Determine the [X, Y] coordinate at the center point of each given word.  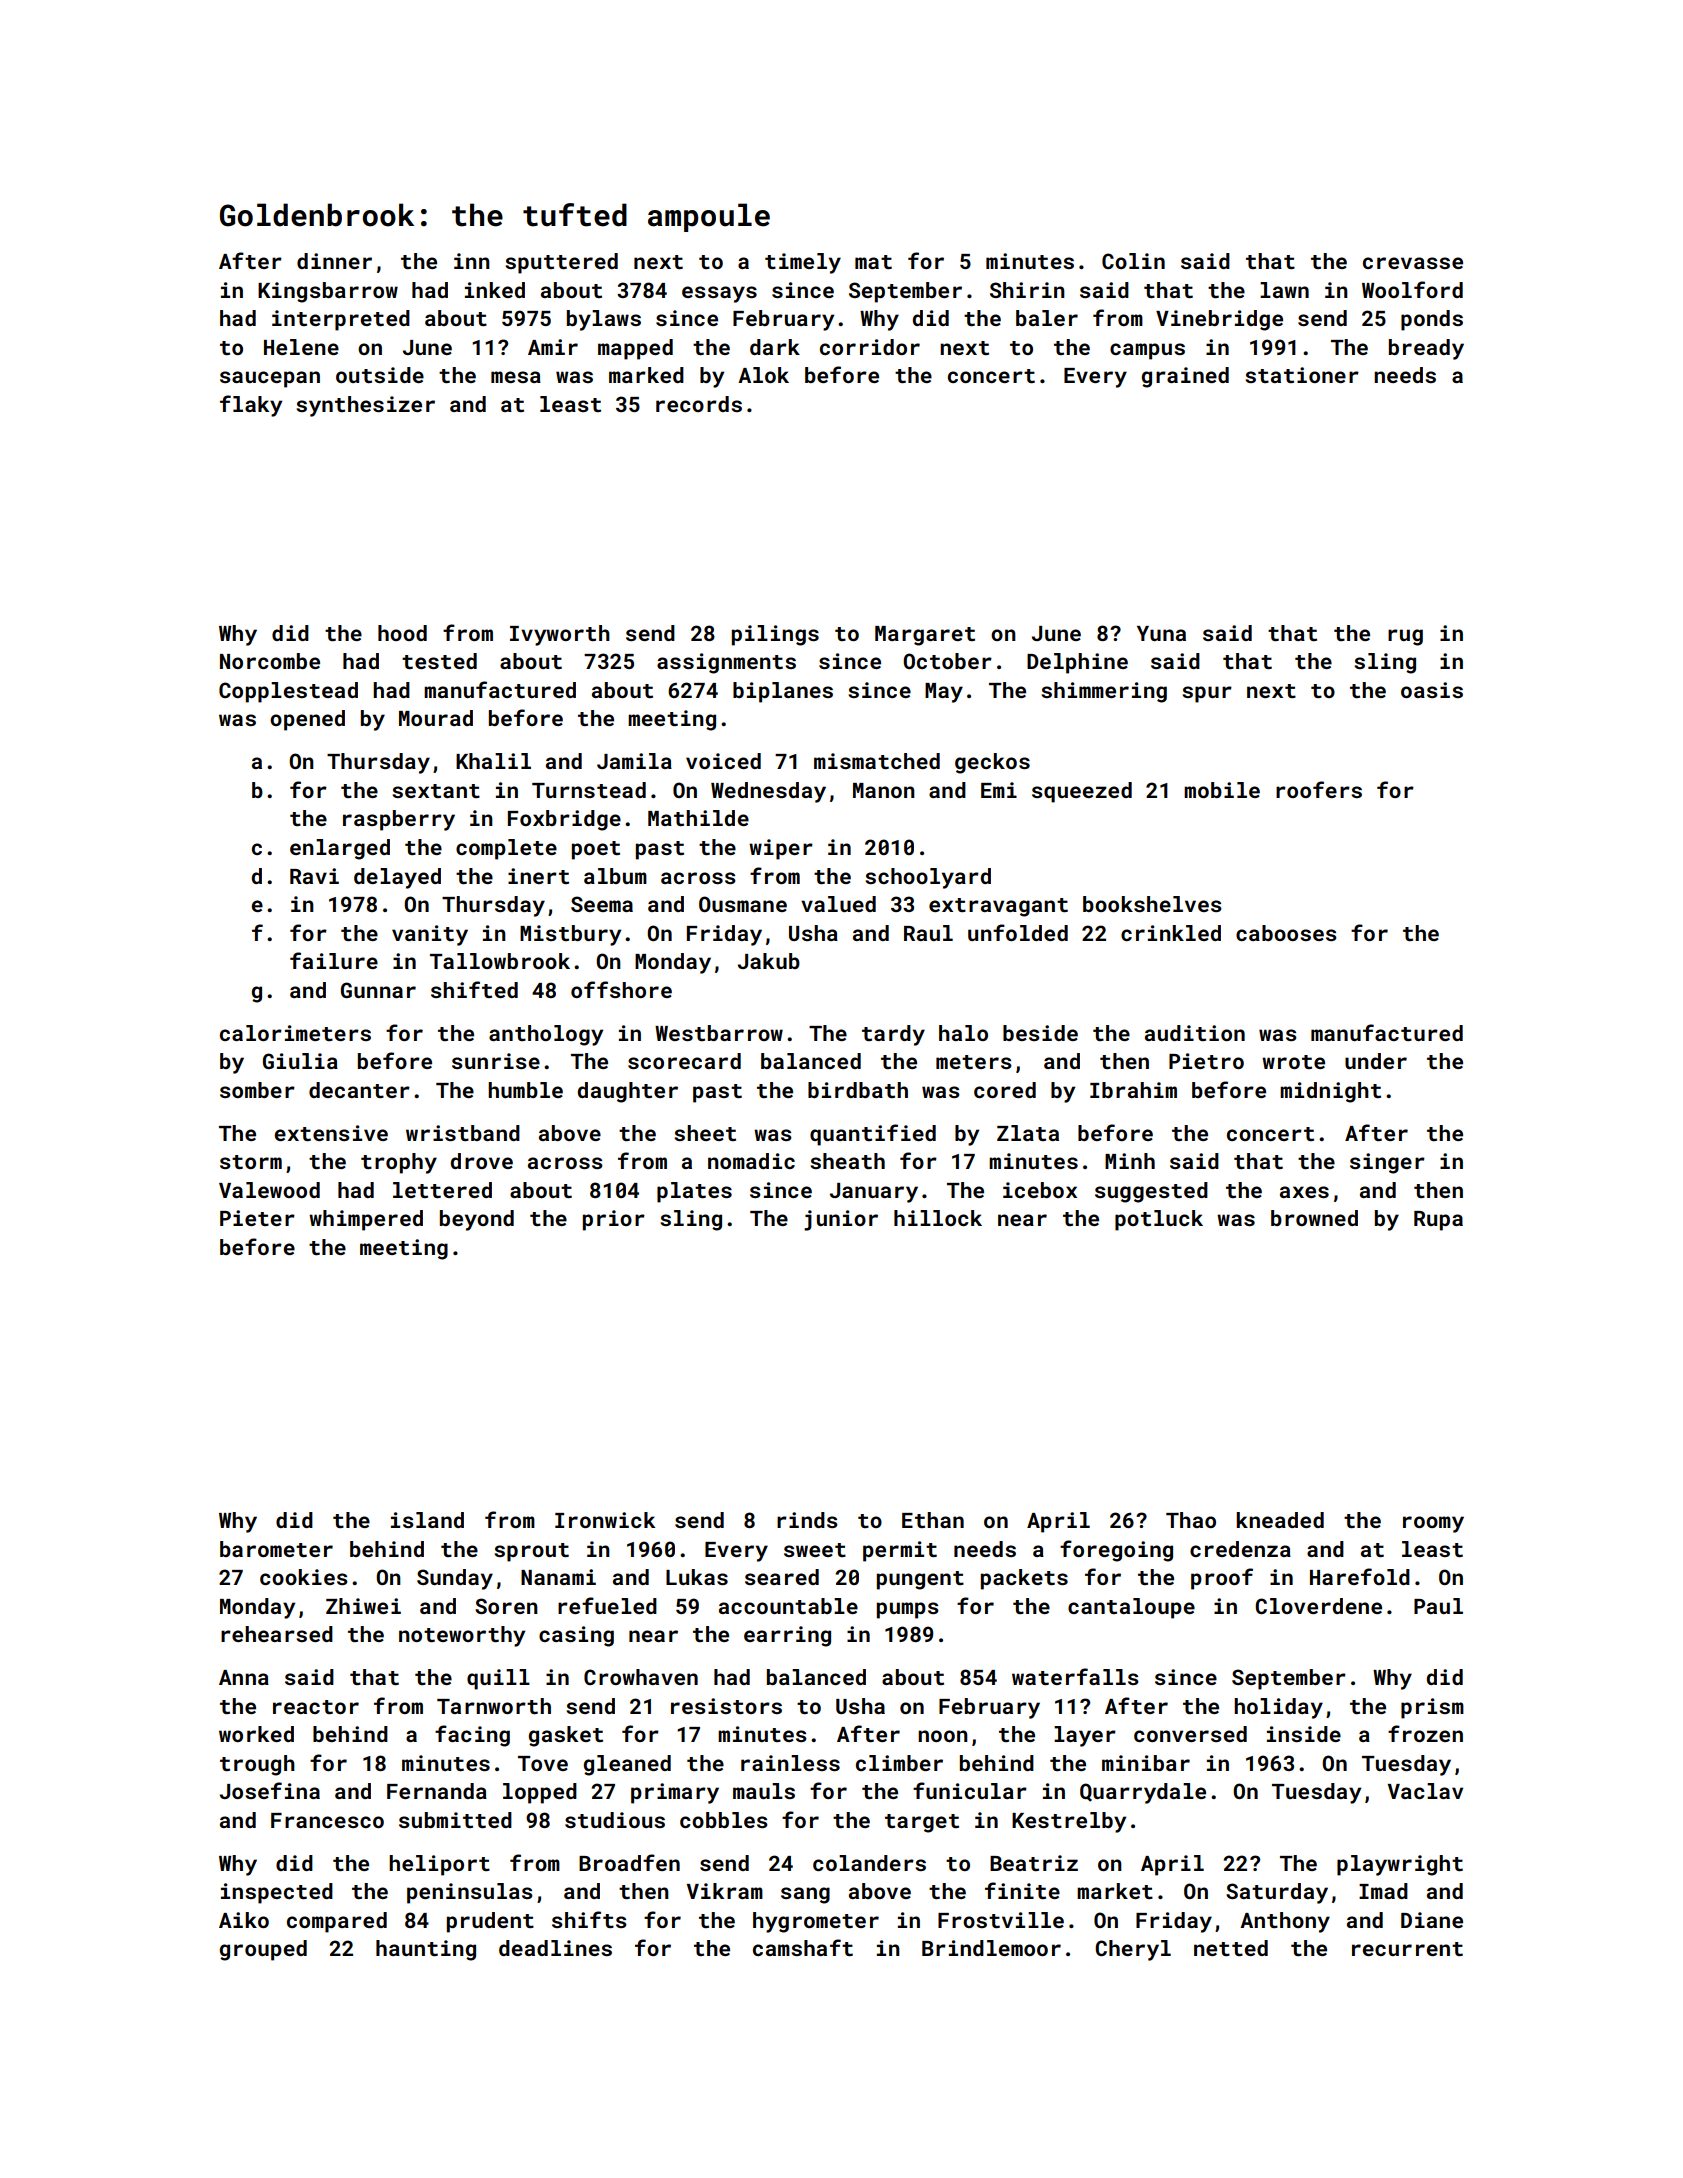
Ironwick [605, 1520]
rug [1405, 637]
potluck [1159, 1220]
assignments [726, 663]
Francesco [327, 1820]
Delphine [1077, 663]
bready [1426, 349]
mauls [764, 1791]
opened [307, 720]
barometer [276, 1549]
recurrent [1407, 1949]
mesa [516, 377]
